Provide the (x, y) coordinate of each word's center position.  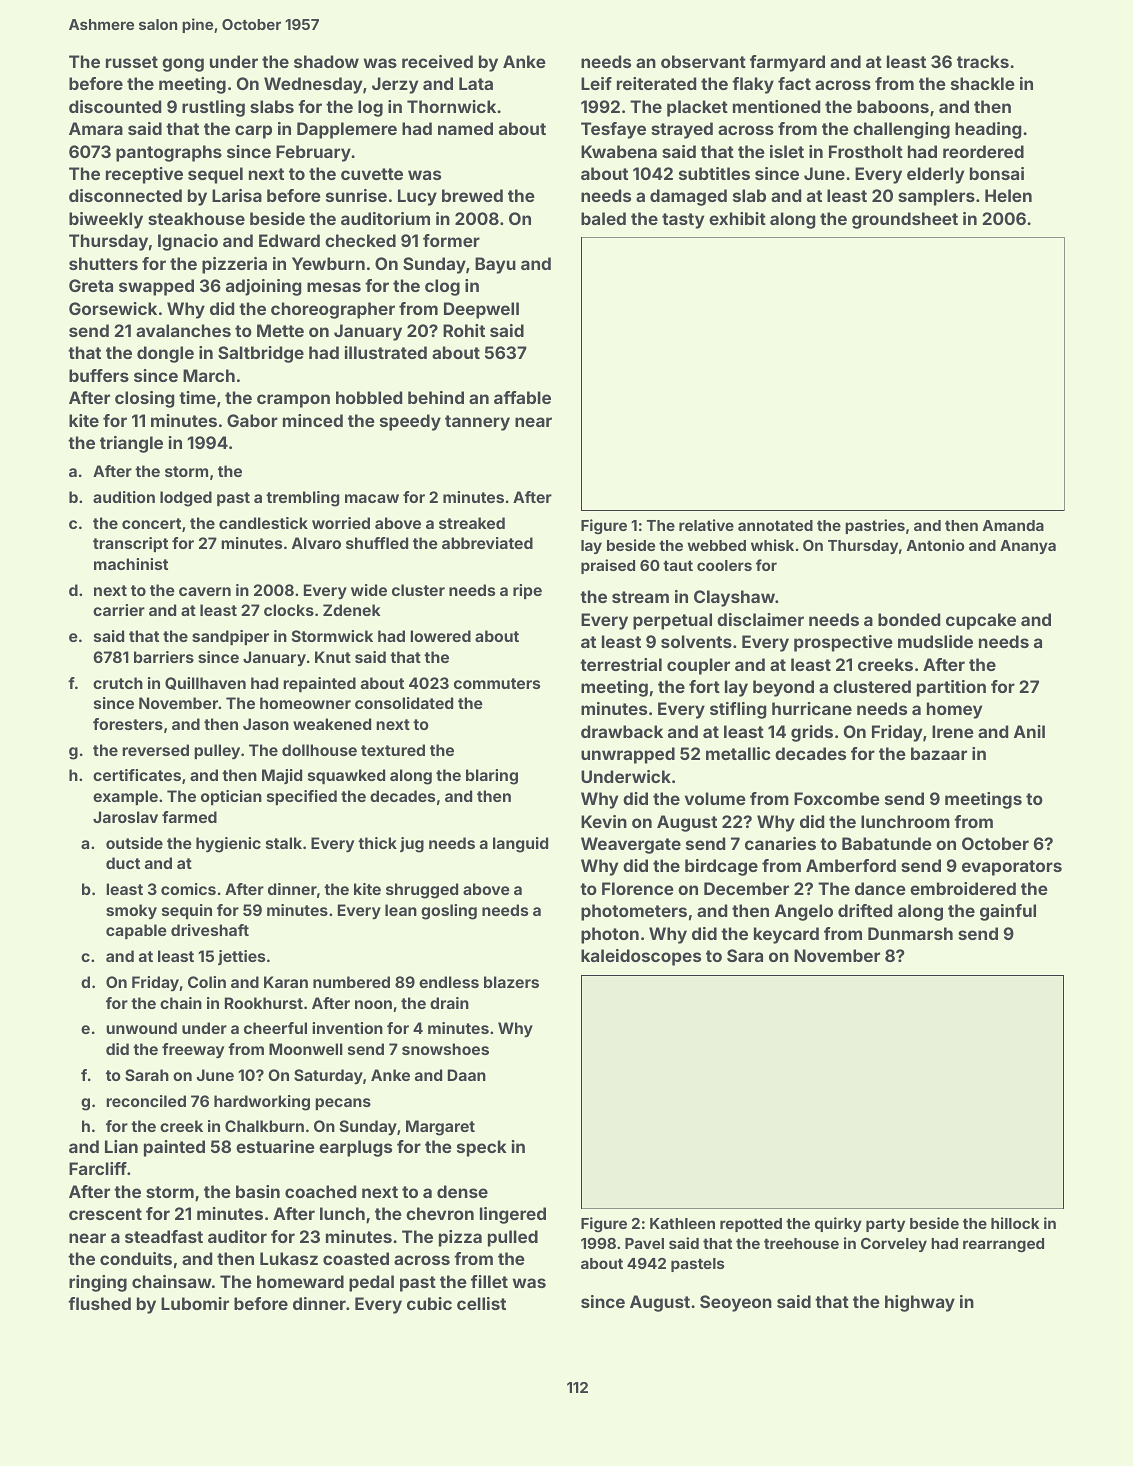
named (465, 128)
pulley (217, 752)
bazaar (939, 753)
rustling (213, 108)
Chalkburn (264, 1126)
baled (603, 218)
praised (608, 566)
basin (258, 1191)
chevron (440, 1213)
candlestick (263, 523)
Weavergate (631, 845)
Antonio (935, 545)
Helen (1008, 195)
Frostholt (866, 151)
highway (920, 1303)
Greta (91, 285)
